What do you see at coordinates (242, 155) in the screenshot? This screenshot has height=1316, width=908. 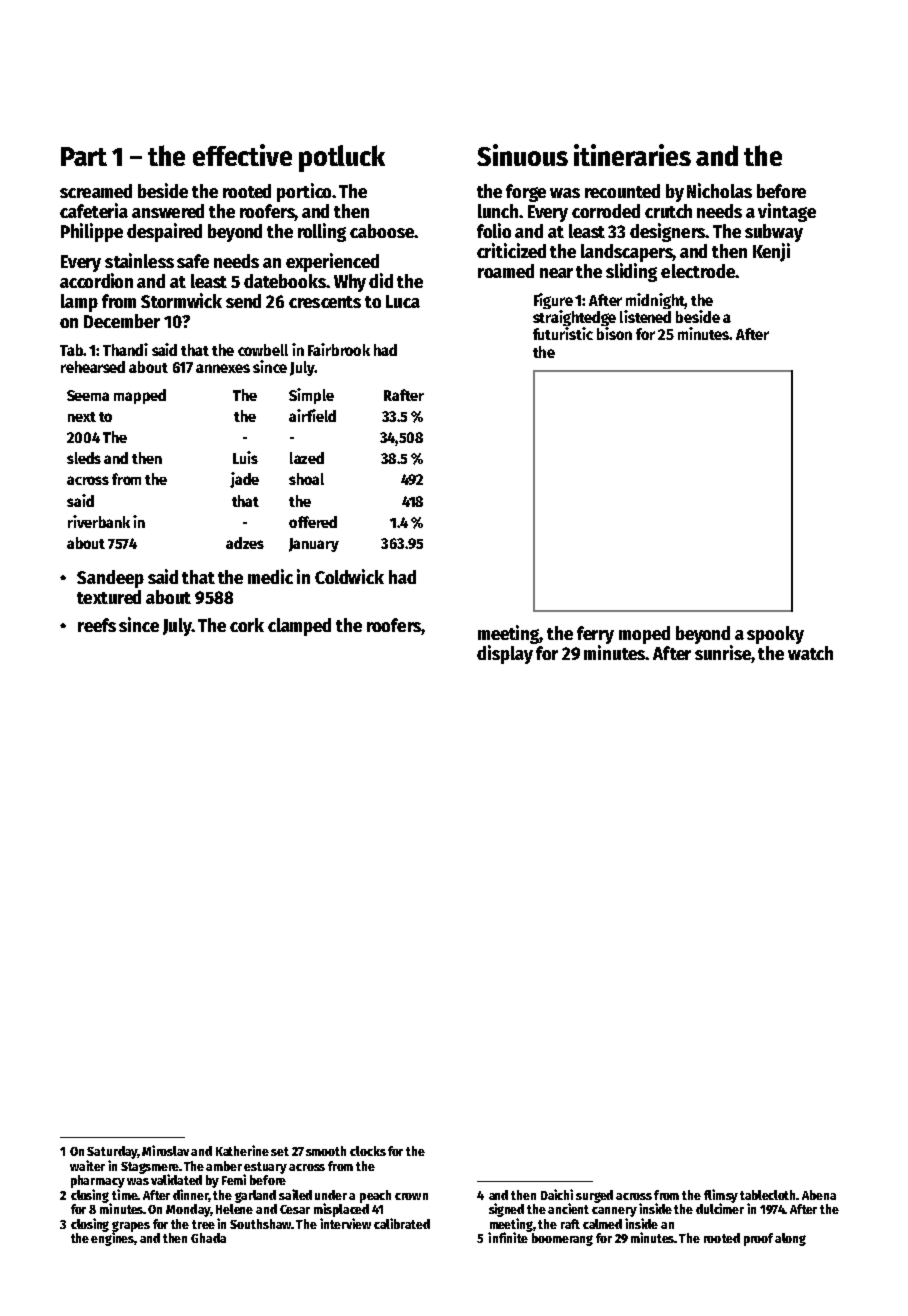 I see `effective` at bounding box center [242, 155].
